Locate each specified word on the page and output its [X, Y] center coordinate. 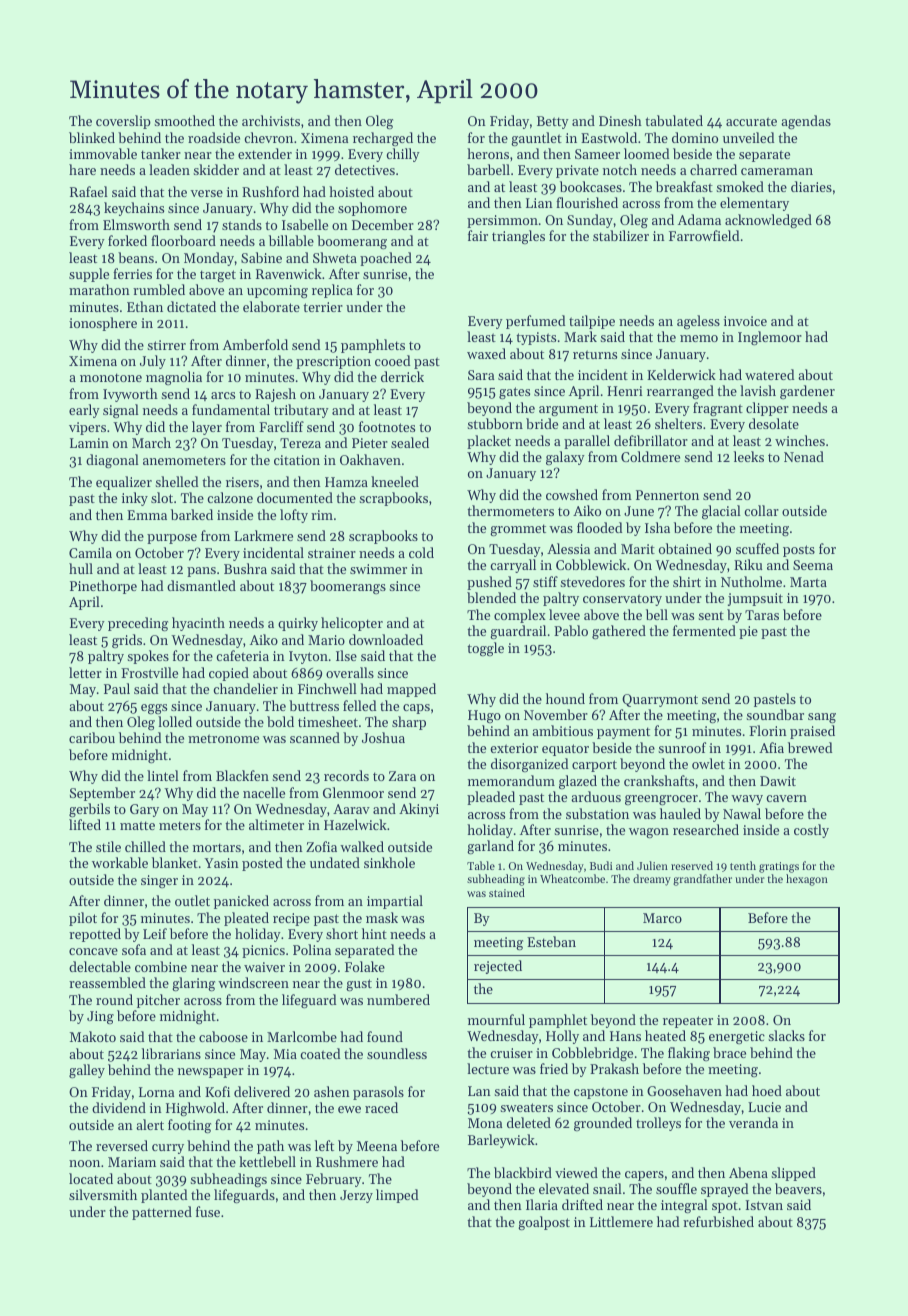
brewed [810, 747]
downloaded [386, 639]
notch [620, 169]
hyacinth [198, 624]
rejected [498, 967]
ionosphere [103, 324]
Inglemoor [770, 338]
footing [189, 1126]
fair [478, 235]
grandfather [702, 880]
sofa [134, 949]
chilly [403, 155]
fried [554, 1068]
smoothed [184, 120]
